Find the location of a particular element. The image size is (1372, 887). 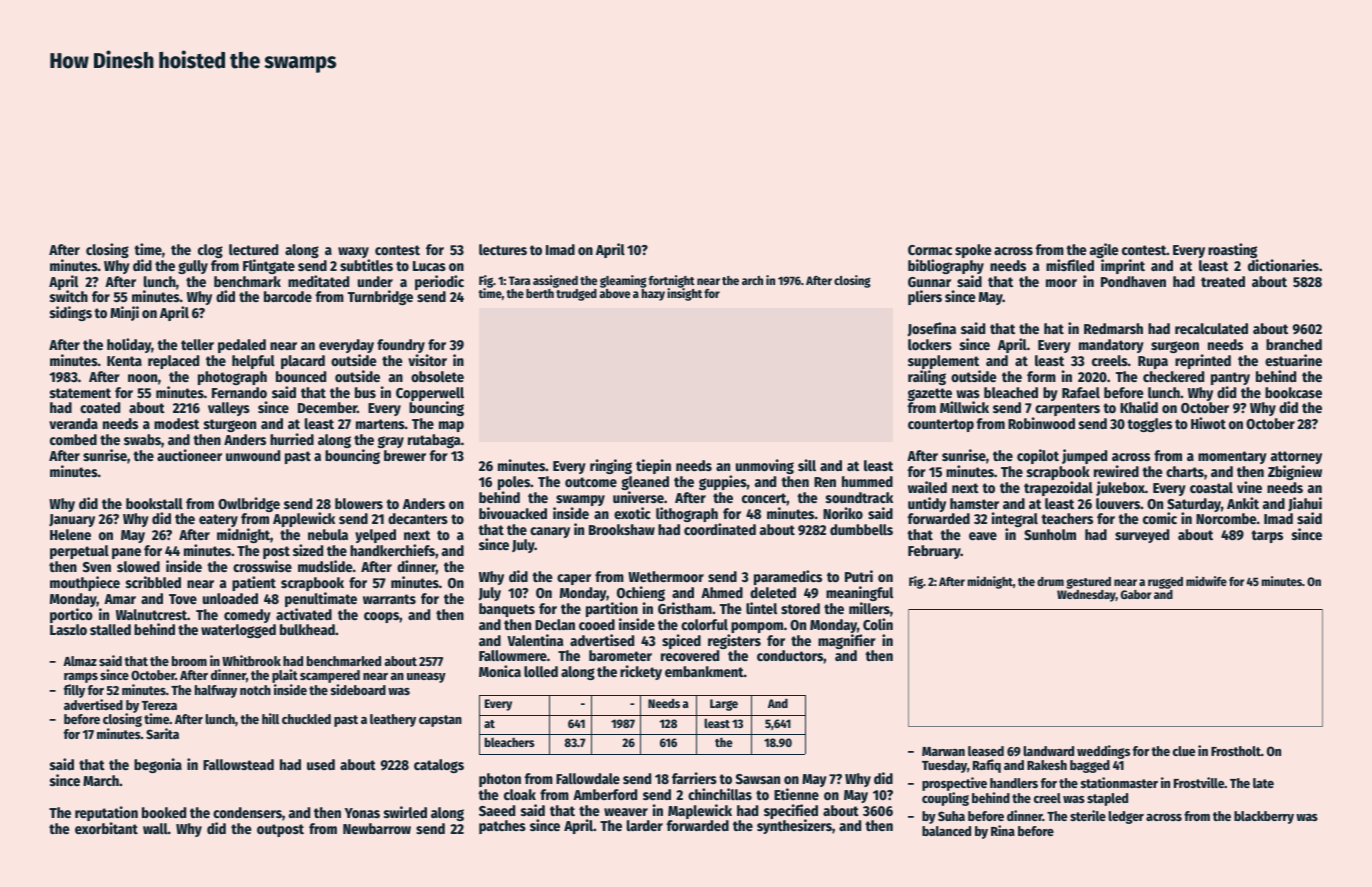

visitor is located at coordinates (427, 360).
